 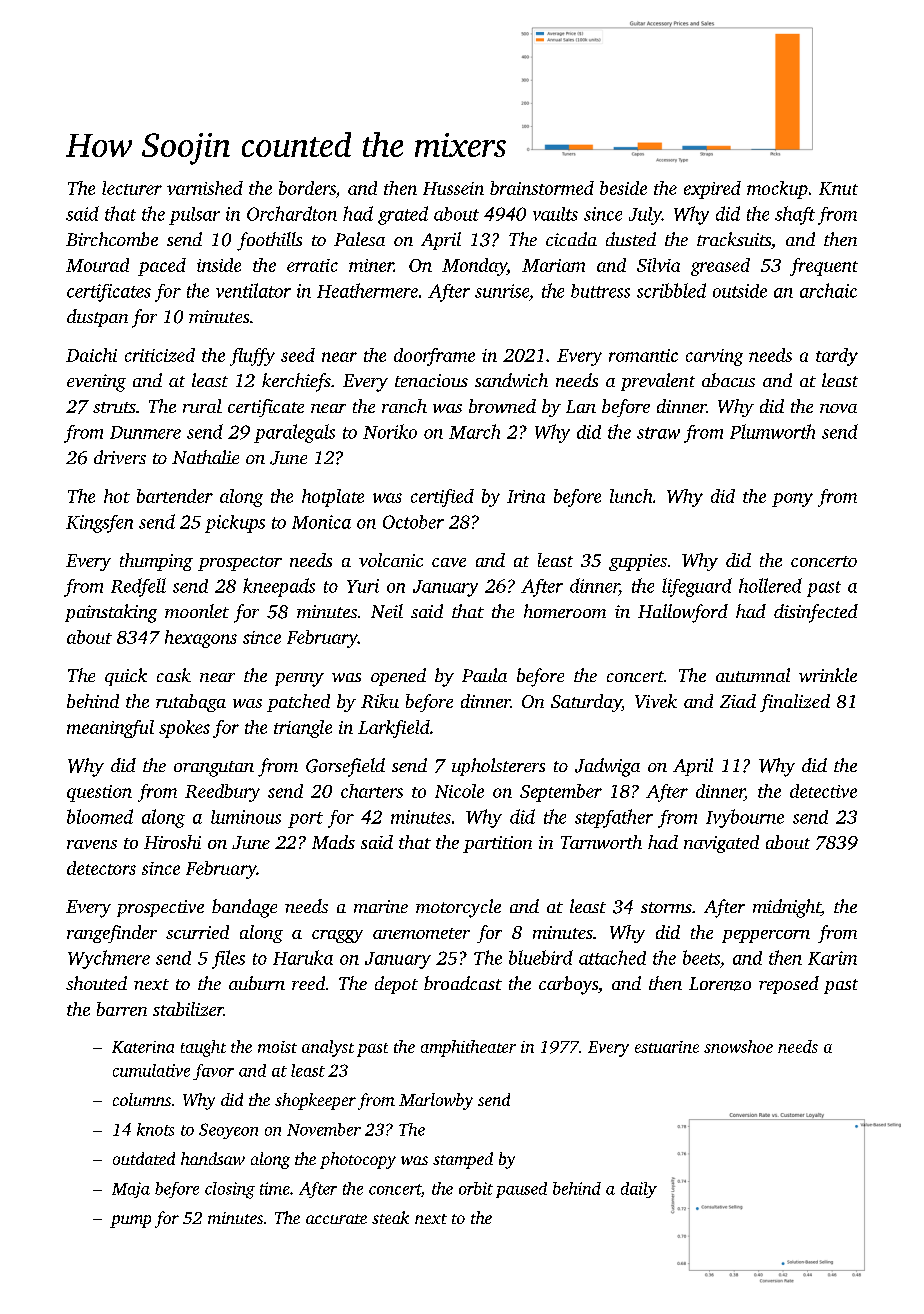 I want to click on varnished, so click(x=205, y=188).
